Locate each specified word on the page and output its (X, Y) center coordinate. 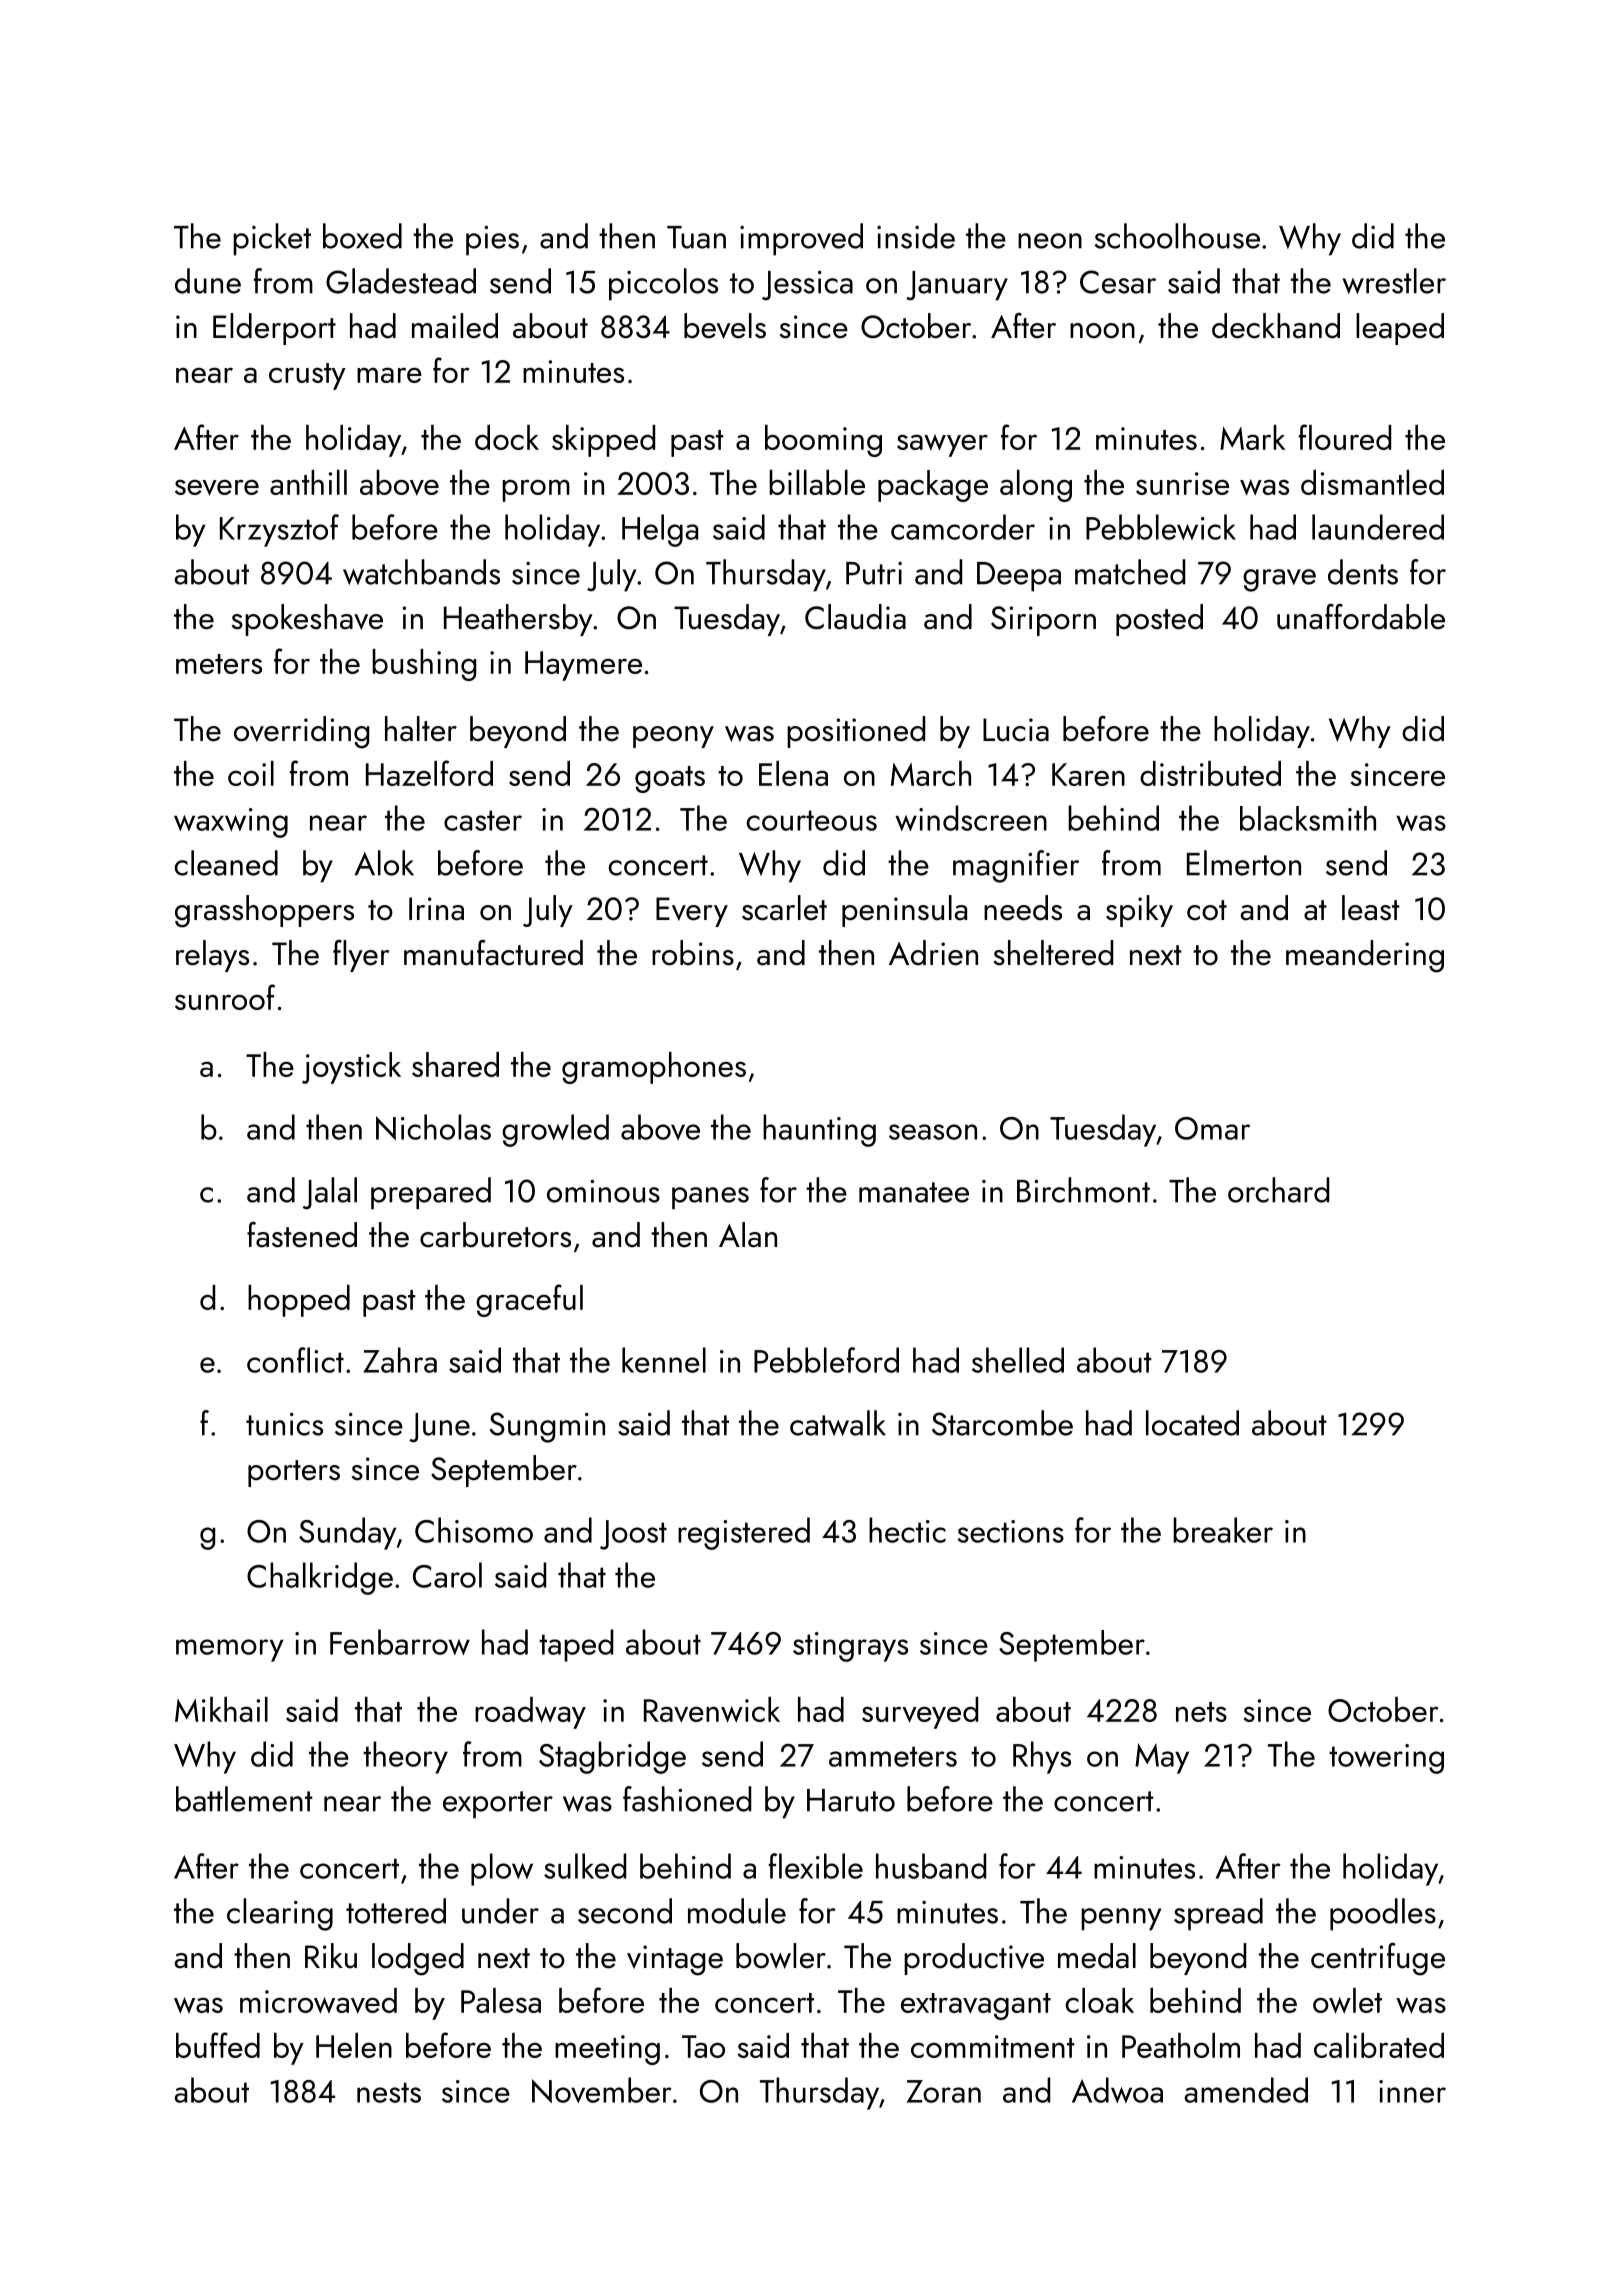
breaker (1223, 1530)
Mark (1252, 437)
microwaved (318, 2001)
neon (1050, 241)
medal (1097, 1956)
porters (294, 1473)
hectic (907, 1530)
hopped (299, 1301)
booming (823, 441)
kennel (664, 1360)
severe (217, 487)
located (1192, 1423)
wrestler (1394, 281)
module (737, 1911)
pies (492, 241)
